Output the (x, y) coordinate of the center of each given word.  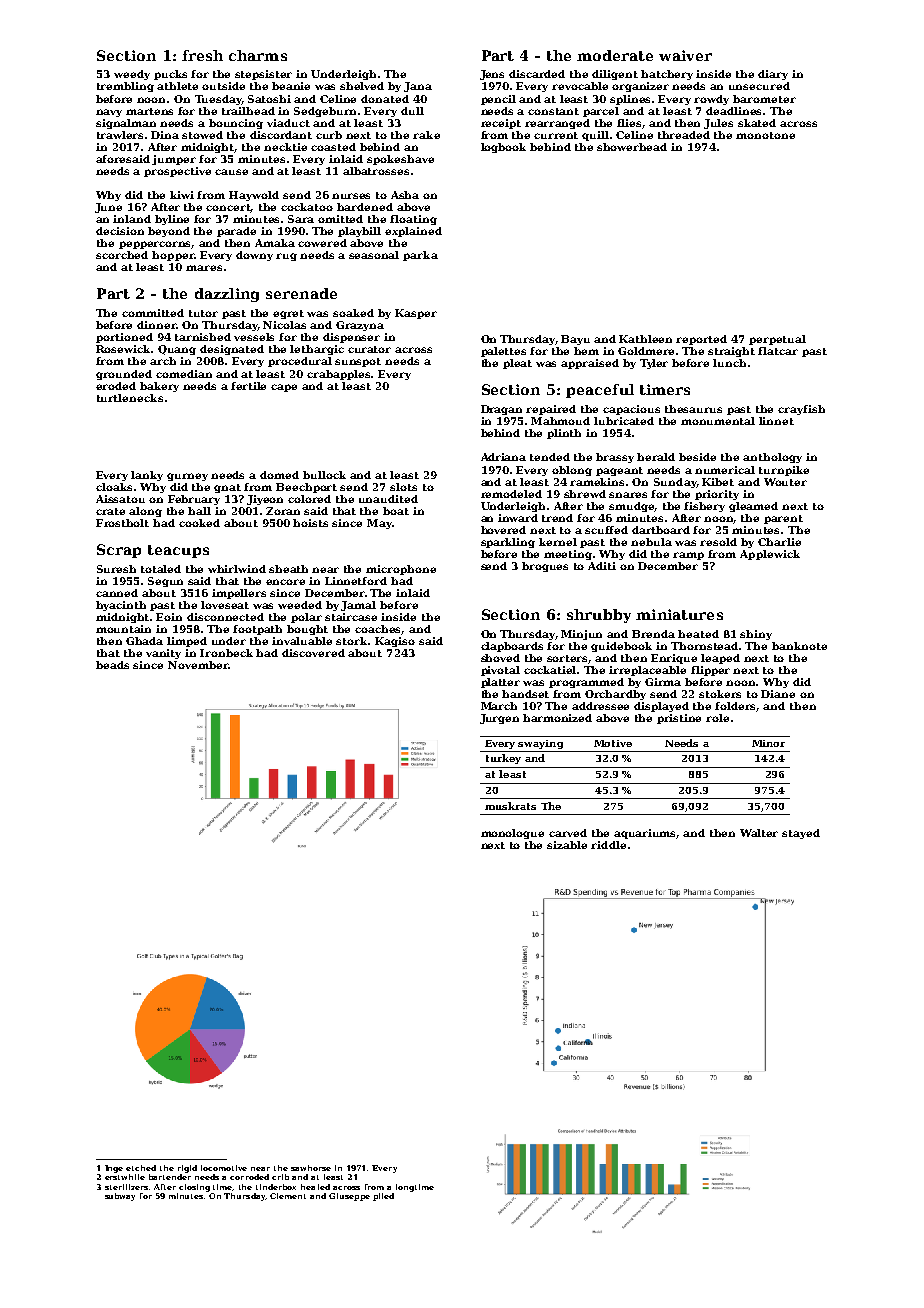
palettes (503, 352)
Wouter (785, 482)
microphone (401, 570)
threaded (684, 135)
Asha (405, 195)
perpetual (777, 340)
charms (258, 55)
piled (383, 1197)
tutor (203, 313)
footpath (257, 630)
